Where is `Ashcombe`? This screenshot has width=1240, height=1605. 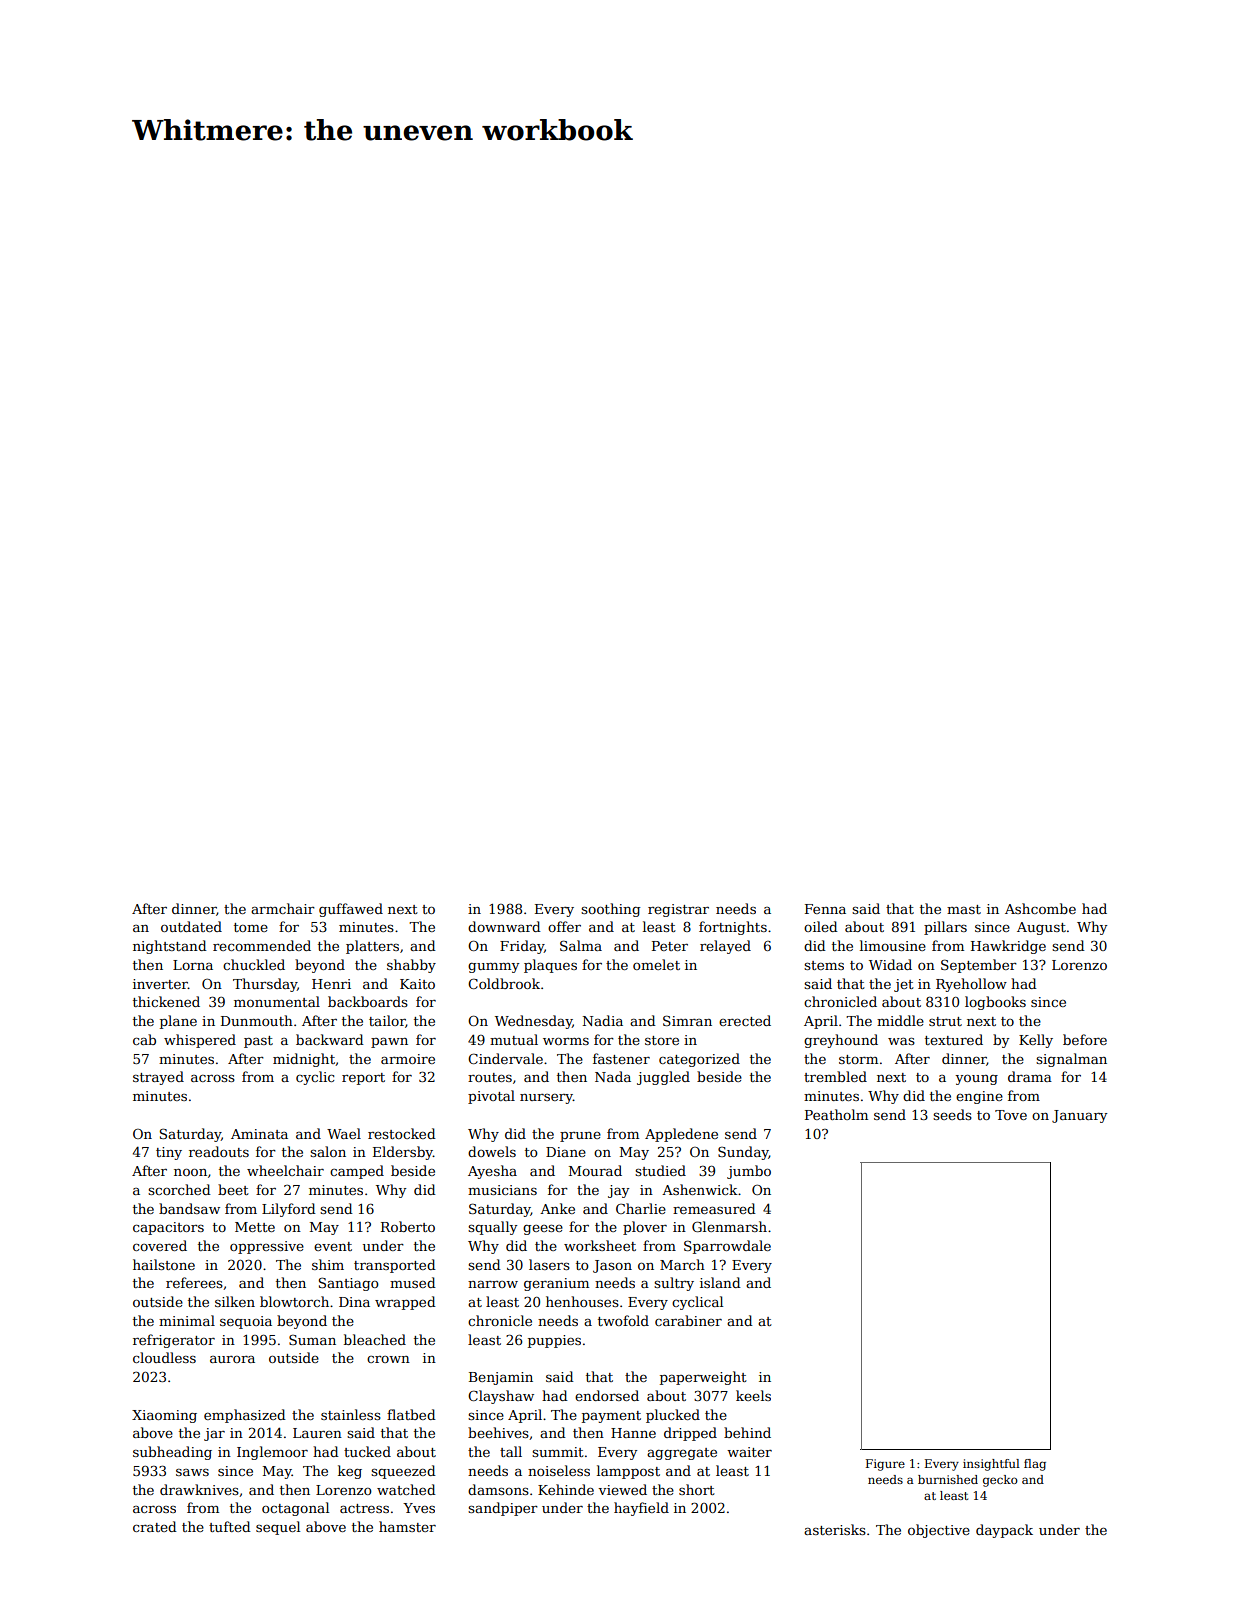
Ashcombe is located at coordinates (1040, 908).
